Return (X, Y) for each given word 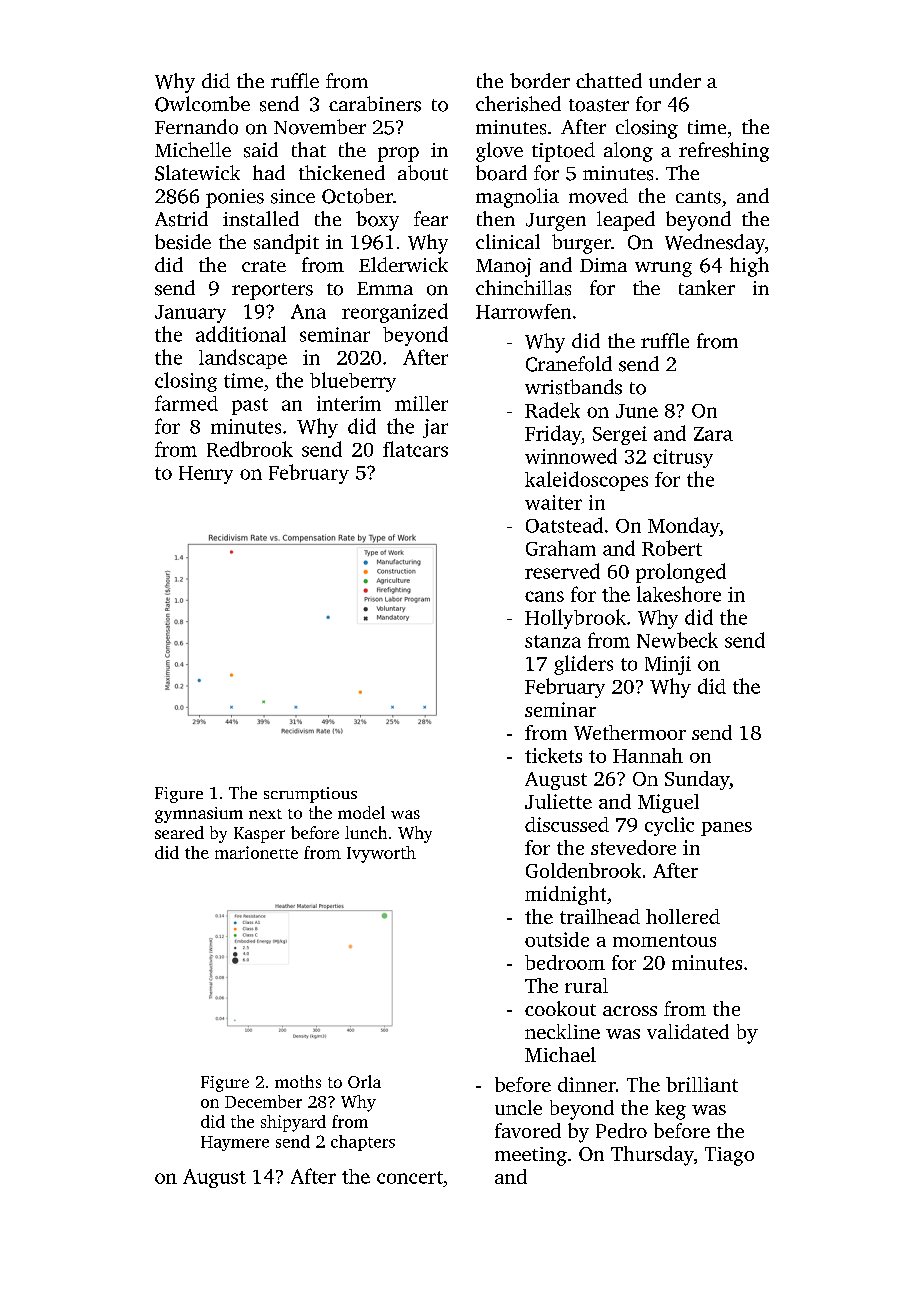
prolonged (681, 573)
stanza (553, 641)
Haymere (235, 1143)
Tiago (729, 1156)
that (309, 149)
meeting (531, 1156)
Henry (206, 475)
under (675, 80)
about (423, 173)
